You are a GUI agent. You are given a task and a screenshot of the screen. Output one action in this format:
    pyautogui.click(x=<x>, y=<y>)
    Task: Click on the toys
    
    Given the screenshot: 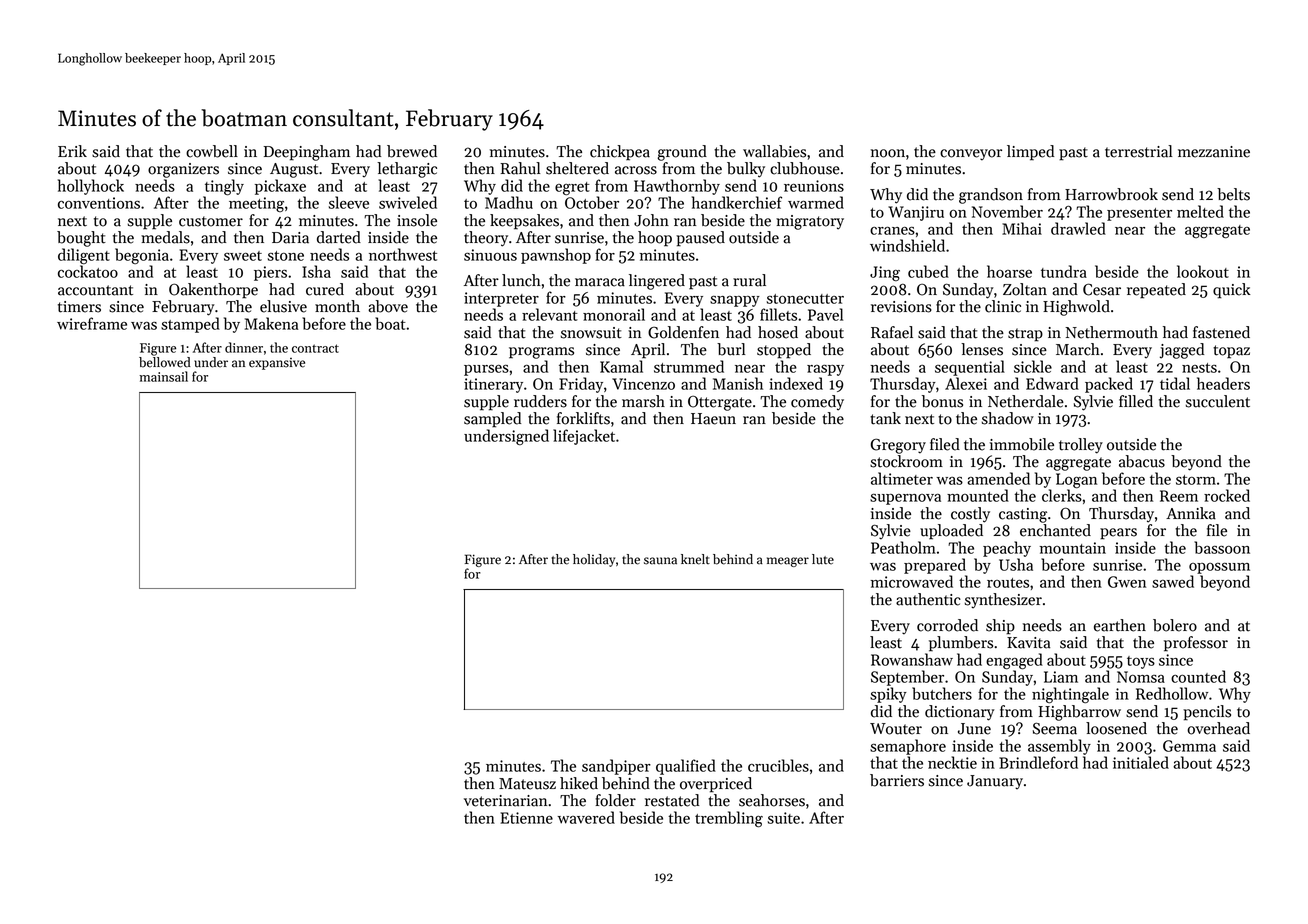 What is the action you would take?
    pyautogui.click(x=1141, y=662)
